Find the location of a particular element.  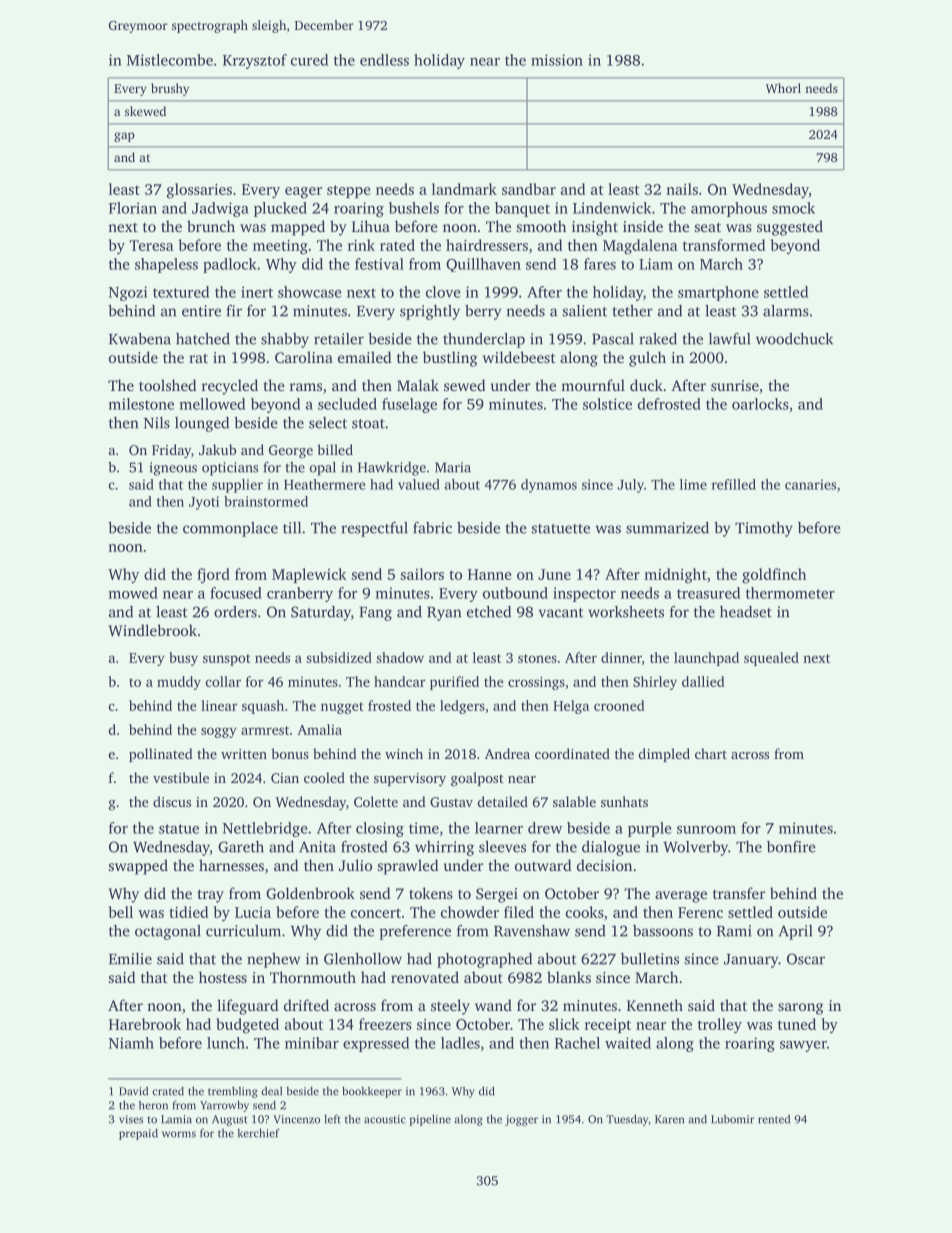

purple is located at coordinates (650, 829).
